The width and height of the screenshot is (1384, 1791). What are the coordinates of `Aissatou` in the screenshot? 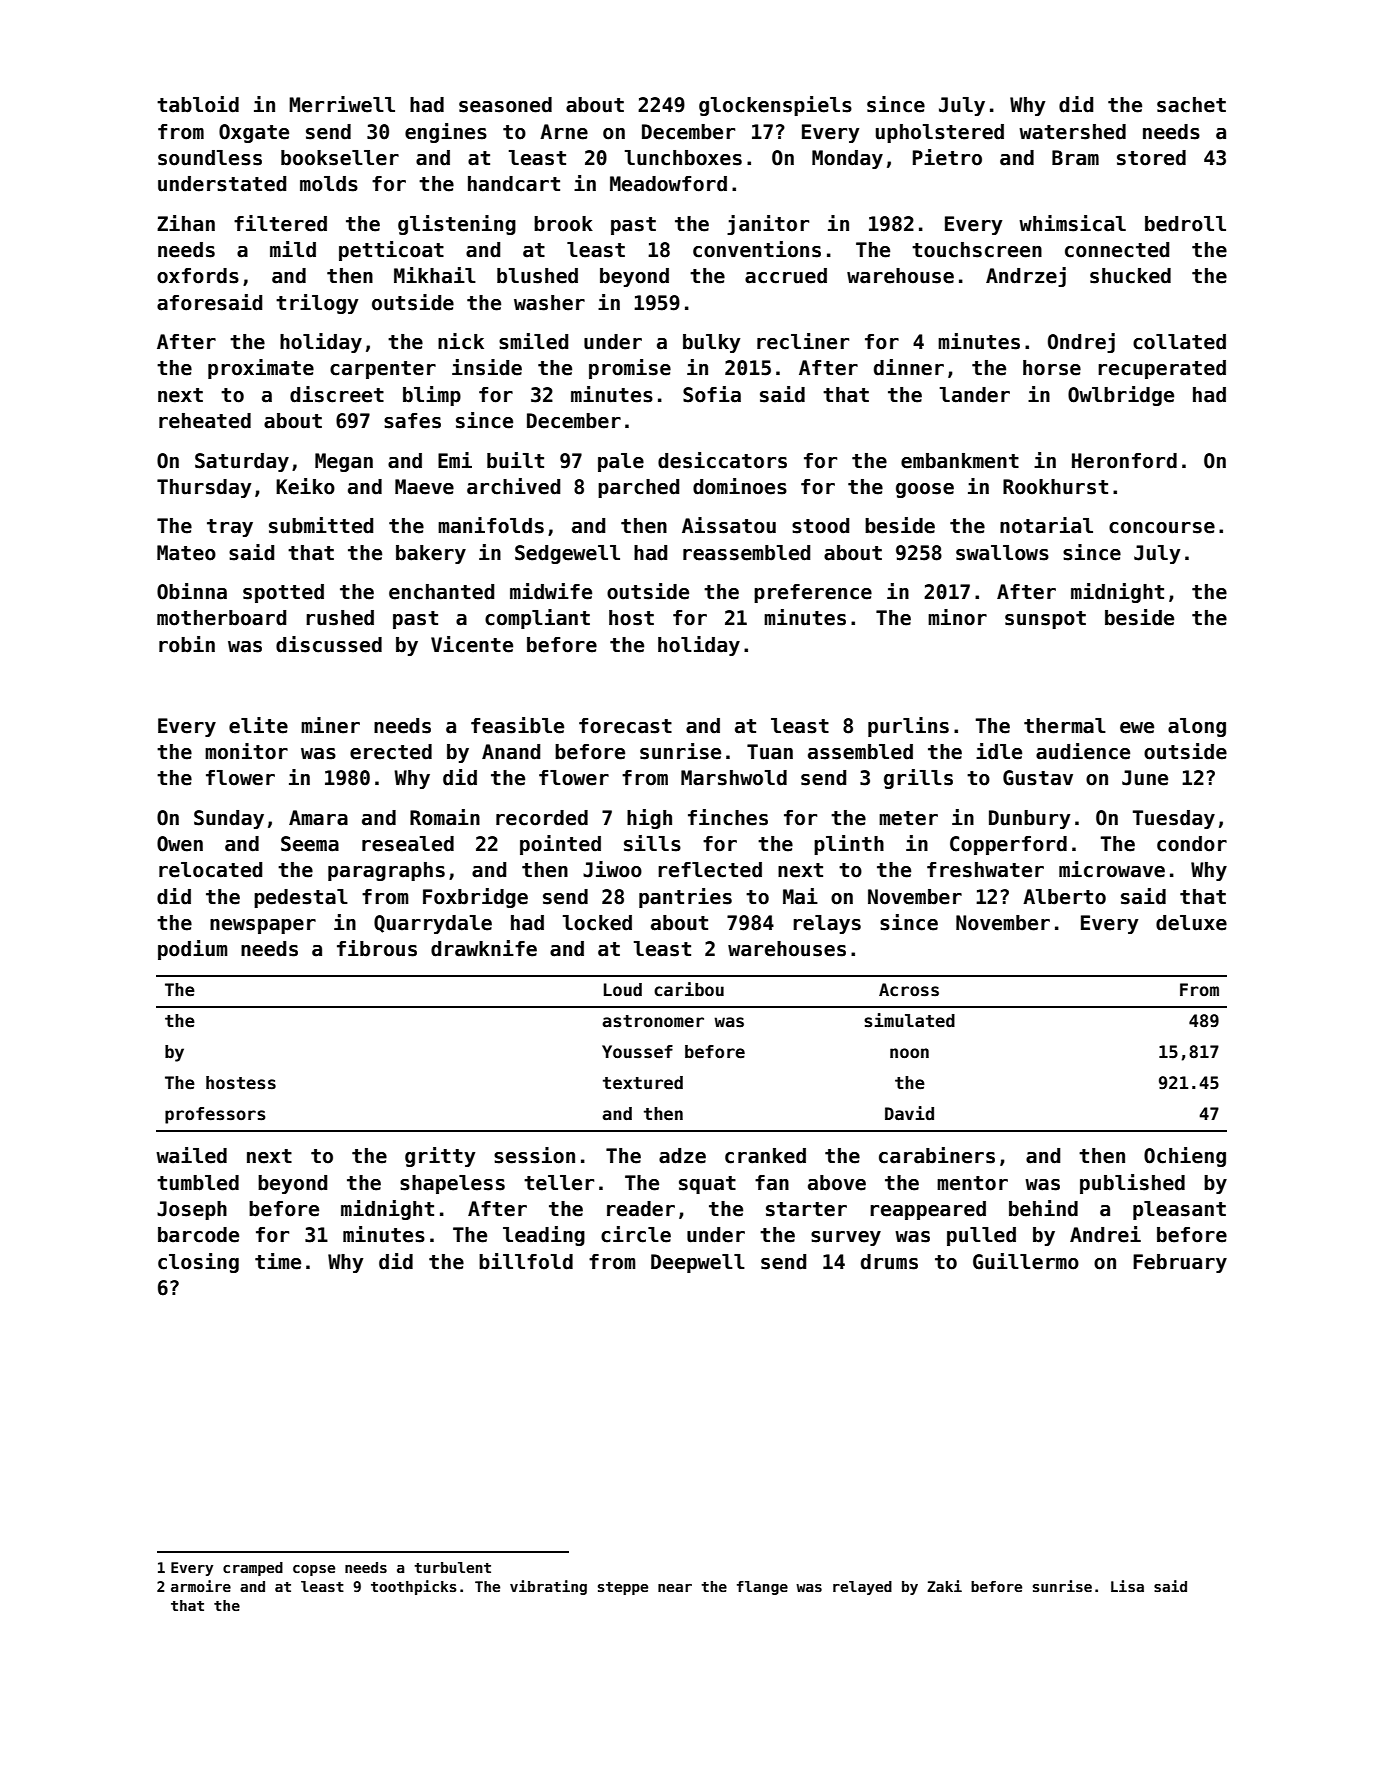 It's located at (729, 525).
